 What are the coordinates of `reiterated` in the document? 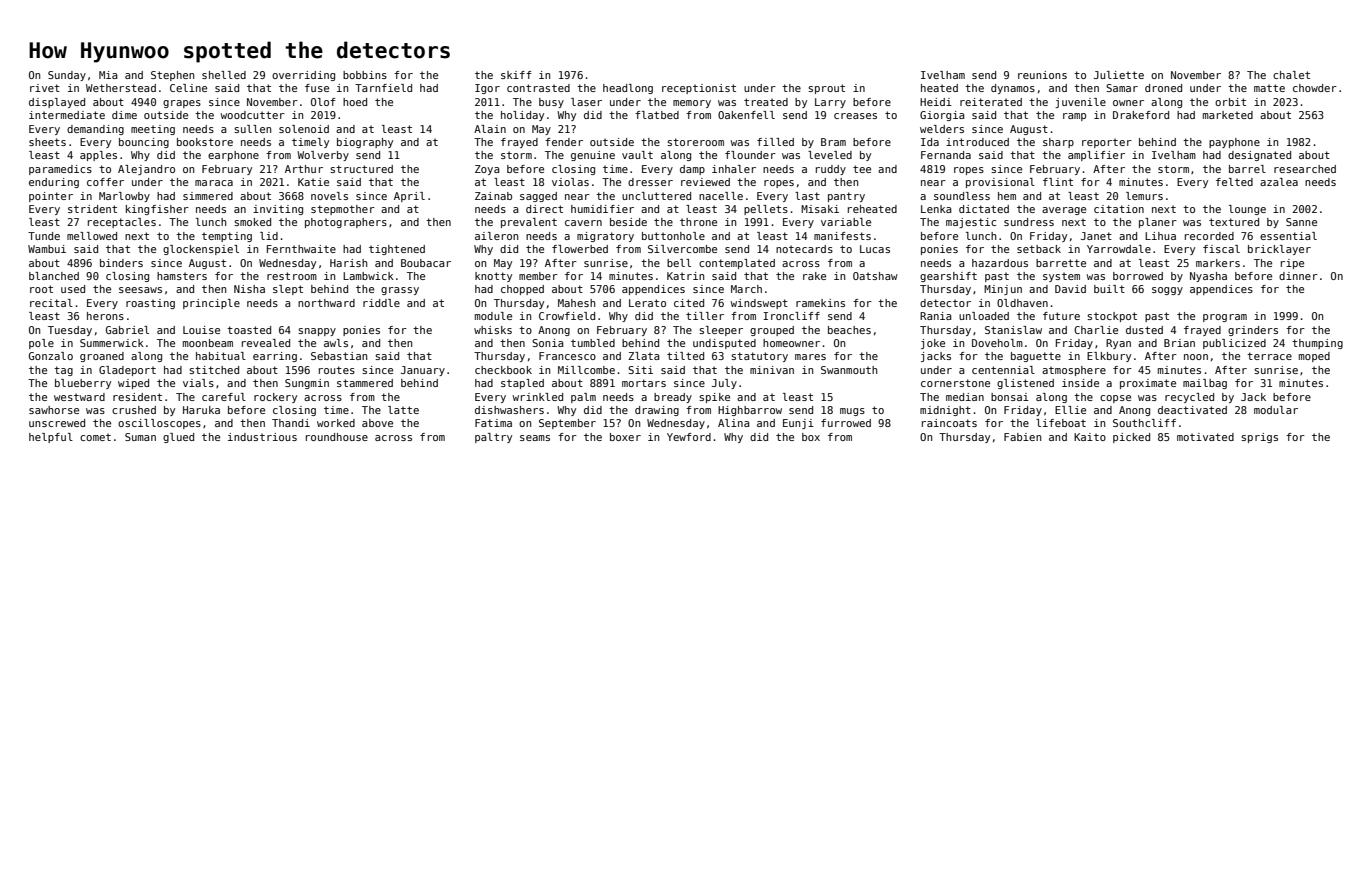 It's located at (991, 102).
